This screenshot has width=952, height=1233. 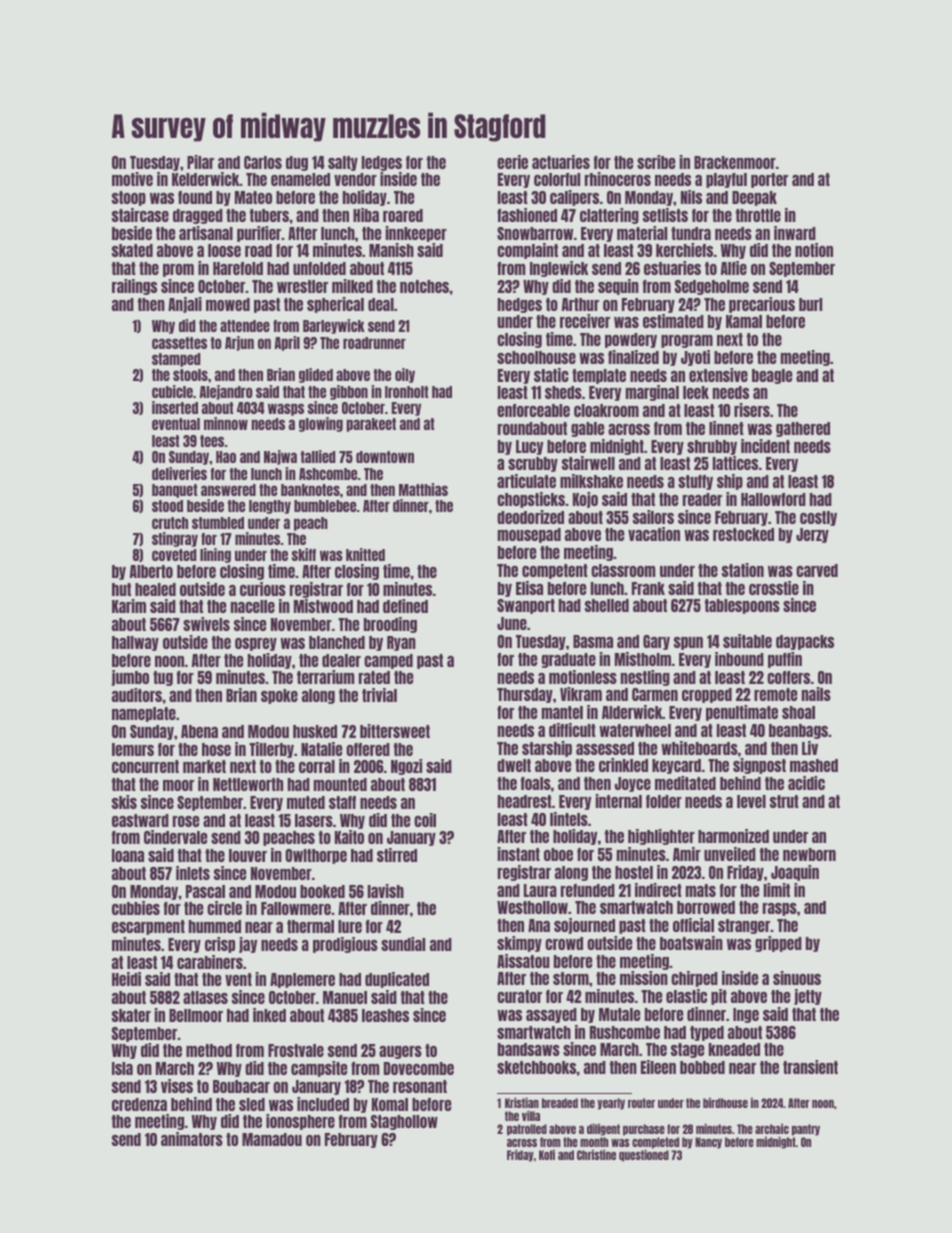 I want to click on skis, so click(x=124, y=802).
